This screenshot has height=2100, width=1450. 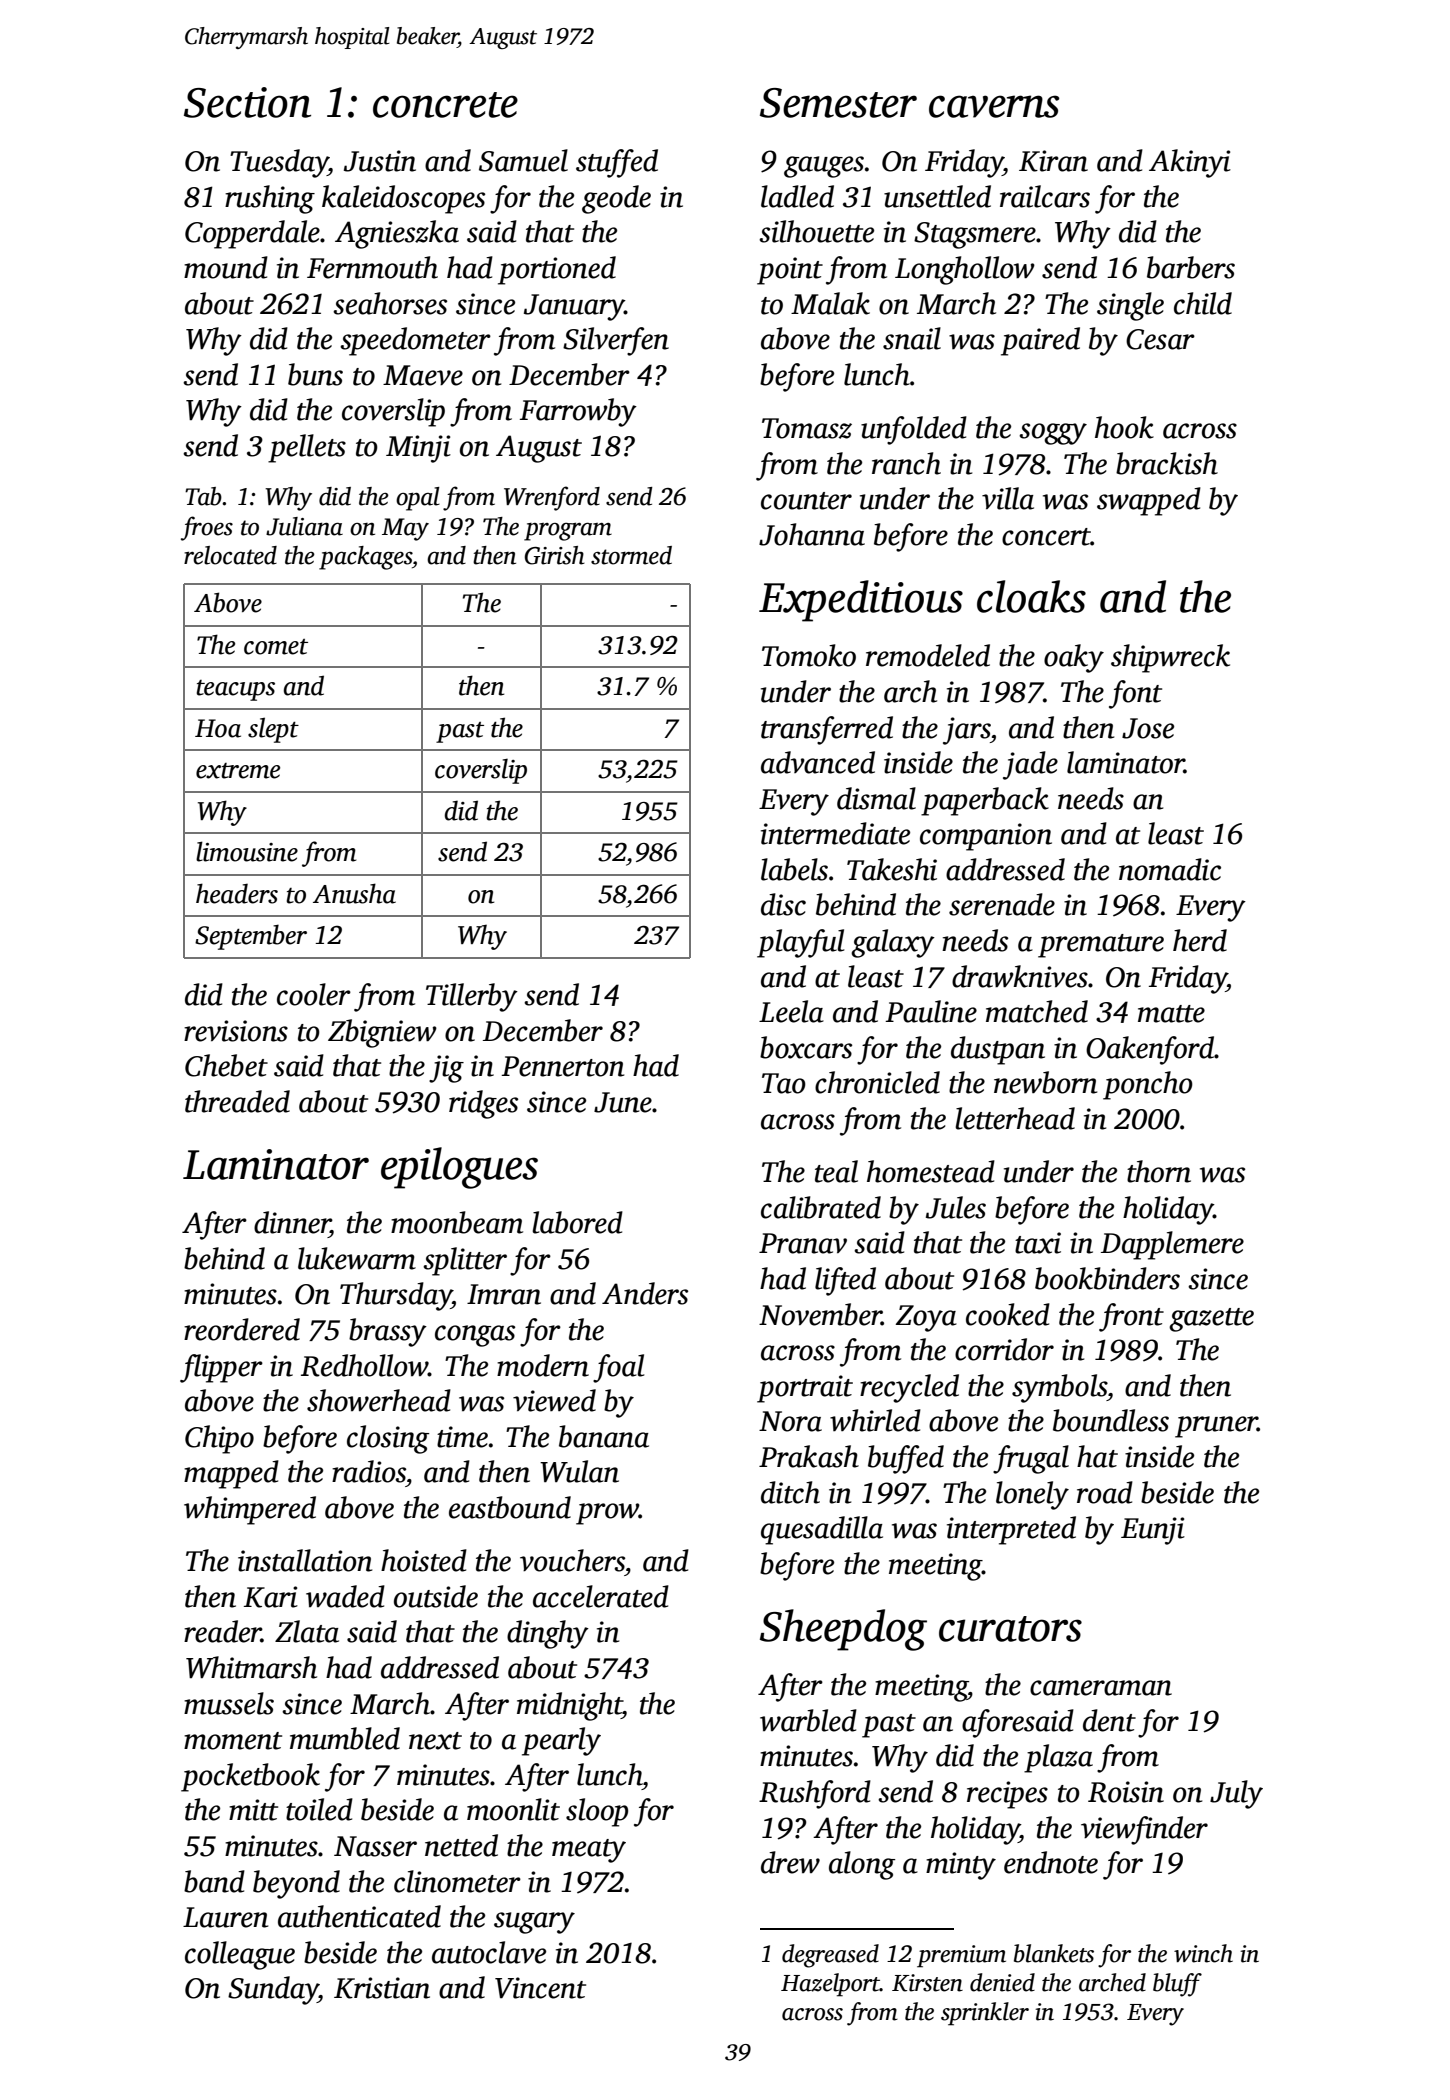 What do you see at coordinates (783, 904) in the screenshot?
I see `disc` at bounding box center [783, 904].
